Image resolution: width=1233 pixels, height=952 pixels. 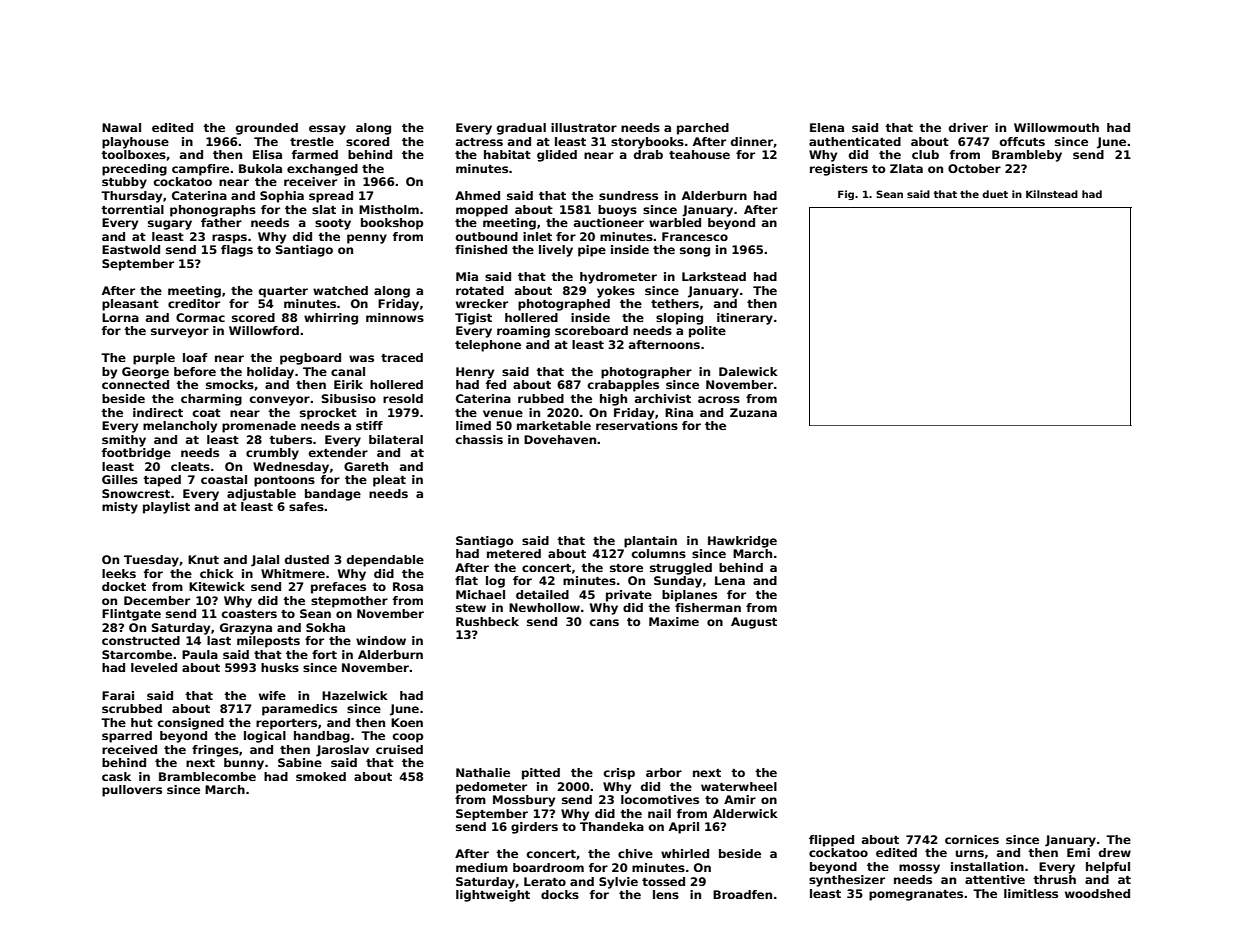 I want to click on finished, so click(x=481, y=249).
